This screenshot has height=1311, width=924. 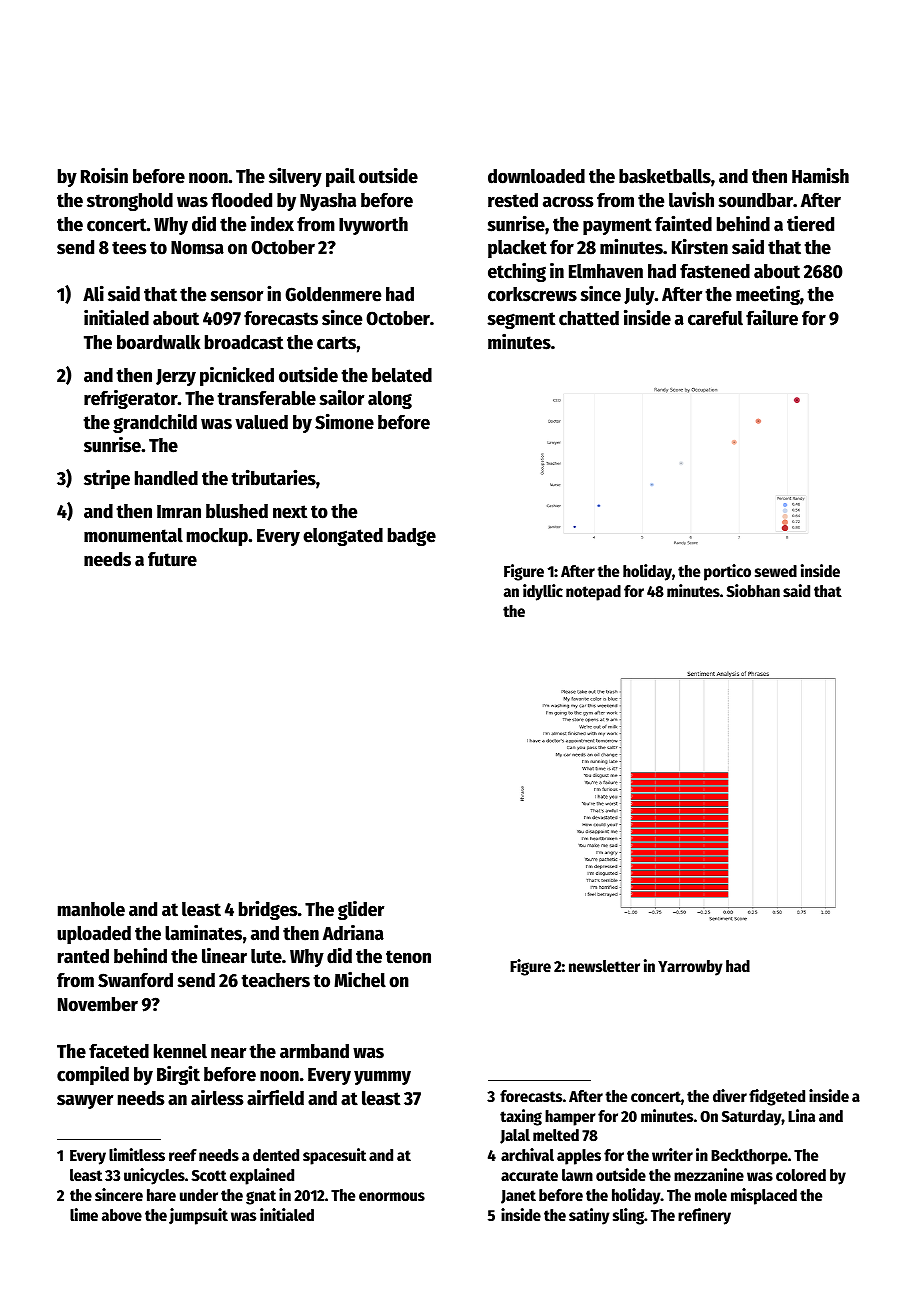 I want to click on refinery, so click(x=704, y=1216).
